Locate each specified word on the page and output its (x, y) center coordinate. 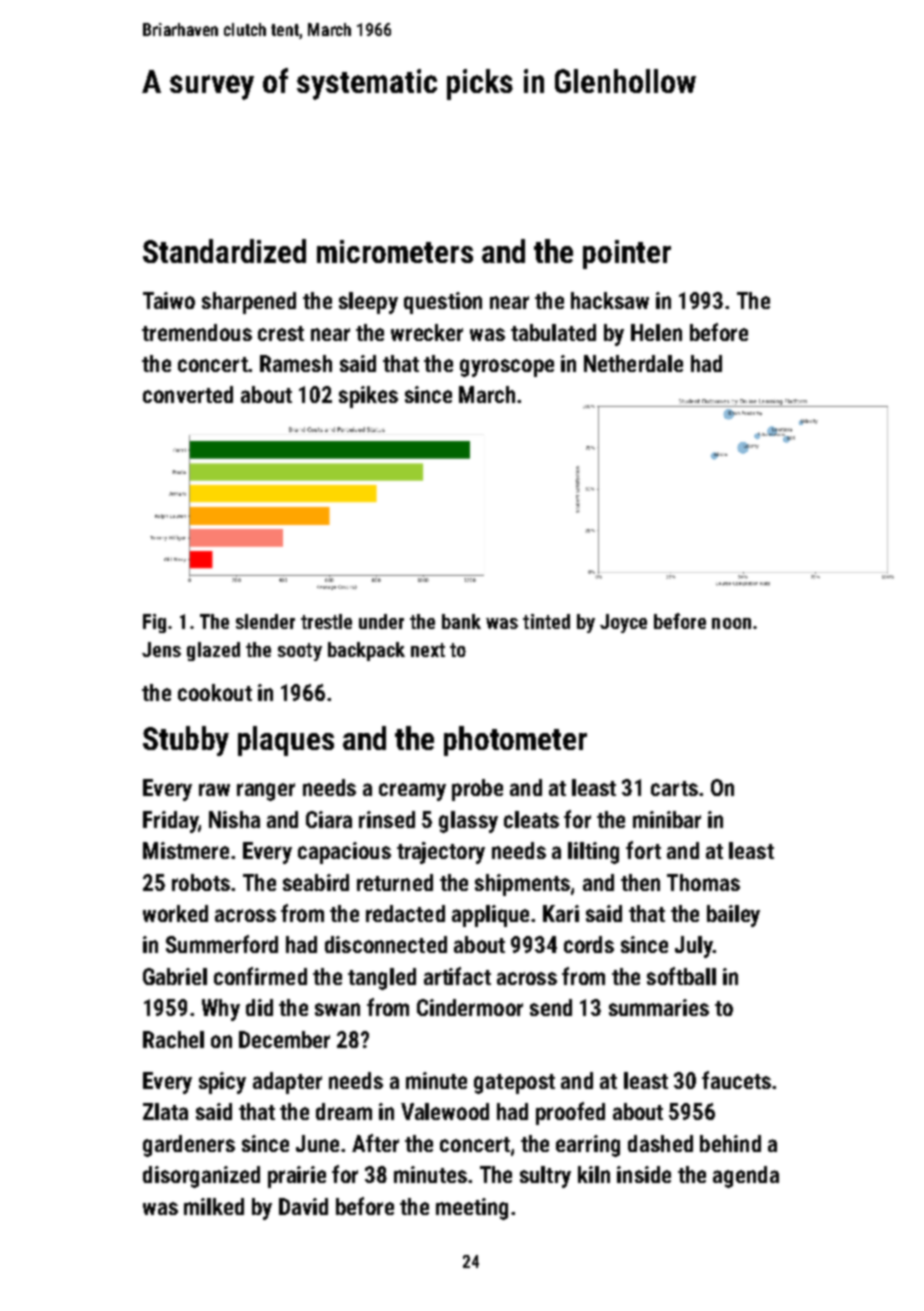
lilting (593, 853)
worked (175, 913)
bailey (733, 916)
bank (461, 621)
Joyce (623, 623)
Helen (656, 332)
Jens (161, 649)
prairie (297, 1177)
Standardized (224, 251)
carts (674, 788)
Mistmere (186, 850)
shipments (522, 885)
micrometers (395, 251)
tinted (546, 621)
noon (731, 623)
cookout (215, 692)
